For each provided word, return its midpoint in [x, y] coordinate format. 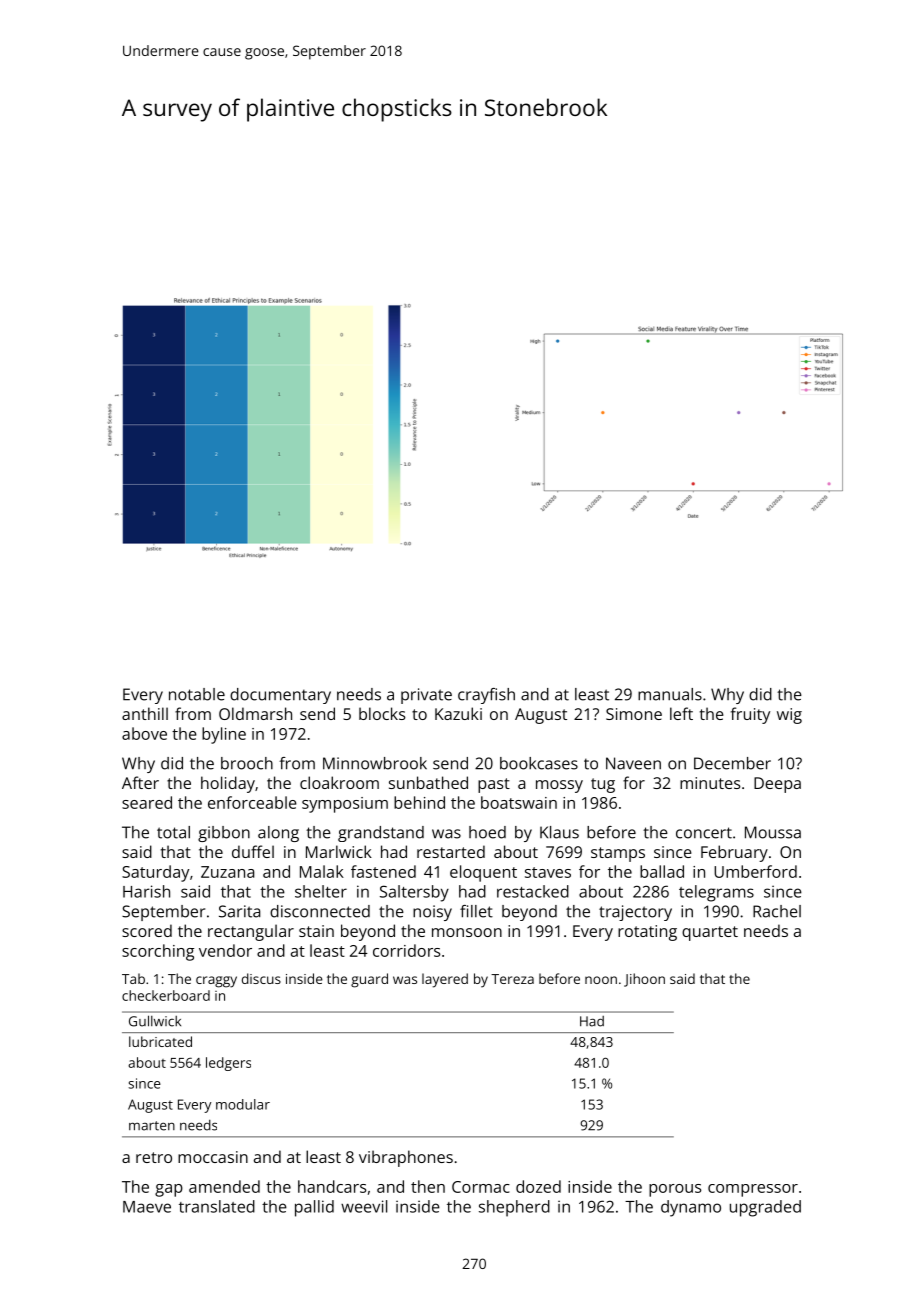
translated [217, 1206]
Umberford [755, 871]
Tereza [512, 979]
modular [243, 1104]
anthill [145, 713]
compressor [753, 1190]
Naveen [633, 763]
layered [445, 980]
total [173, 832]
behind [419, 802]
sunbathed [428, 782]
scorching [158, 952]
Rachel [777, 911]
